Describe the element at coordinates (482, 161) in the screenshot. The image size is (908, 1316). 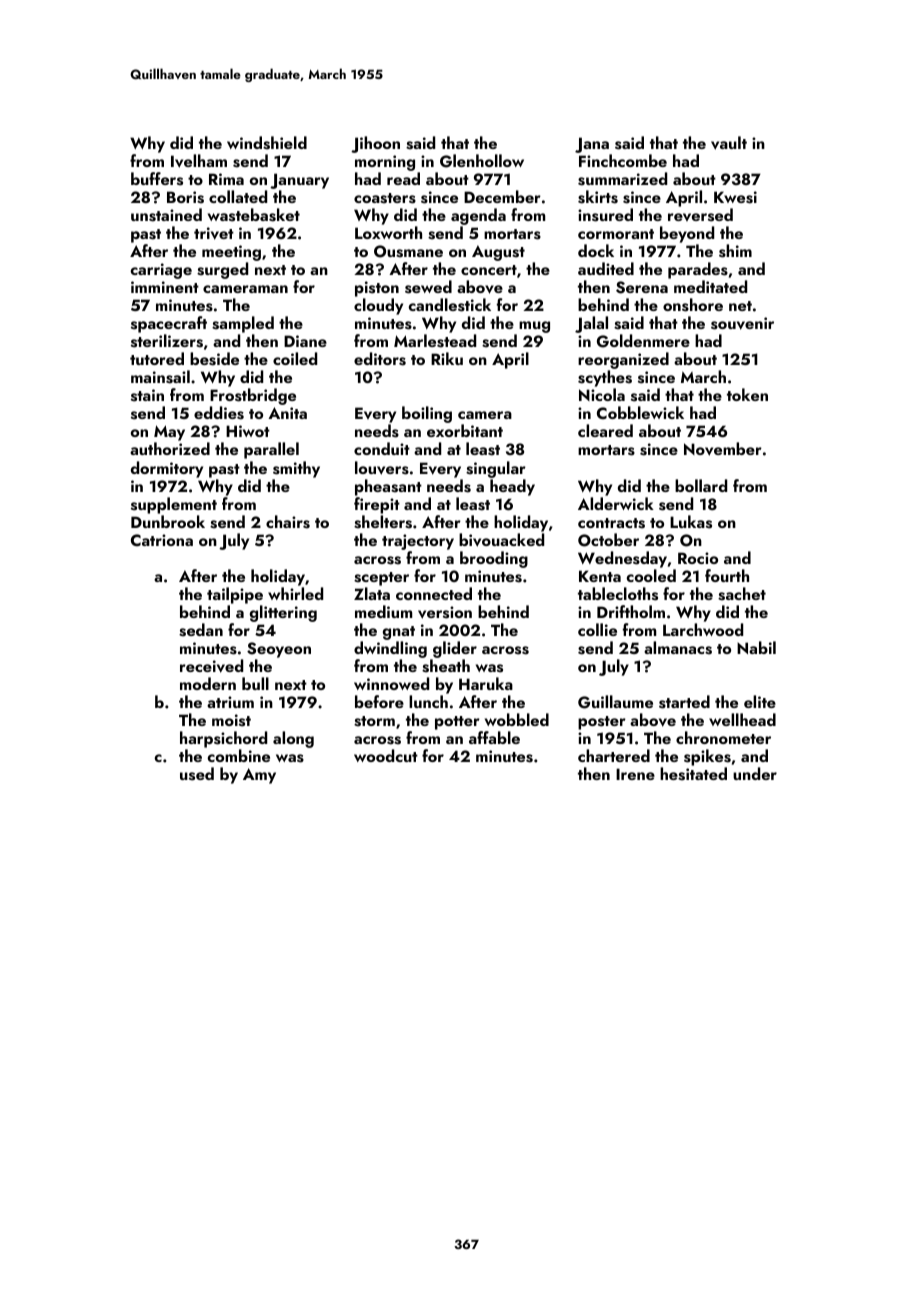
I see `Glenhollow` at that location.
